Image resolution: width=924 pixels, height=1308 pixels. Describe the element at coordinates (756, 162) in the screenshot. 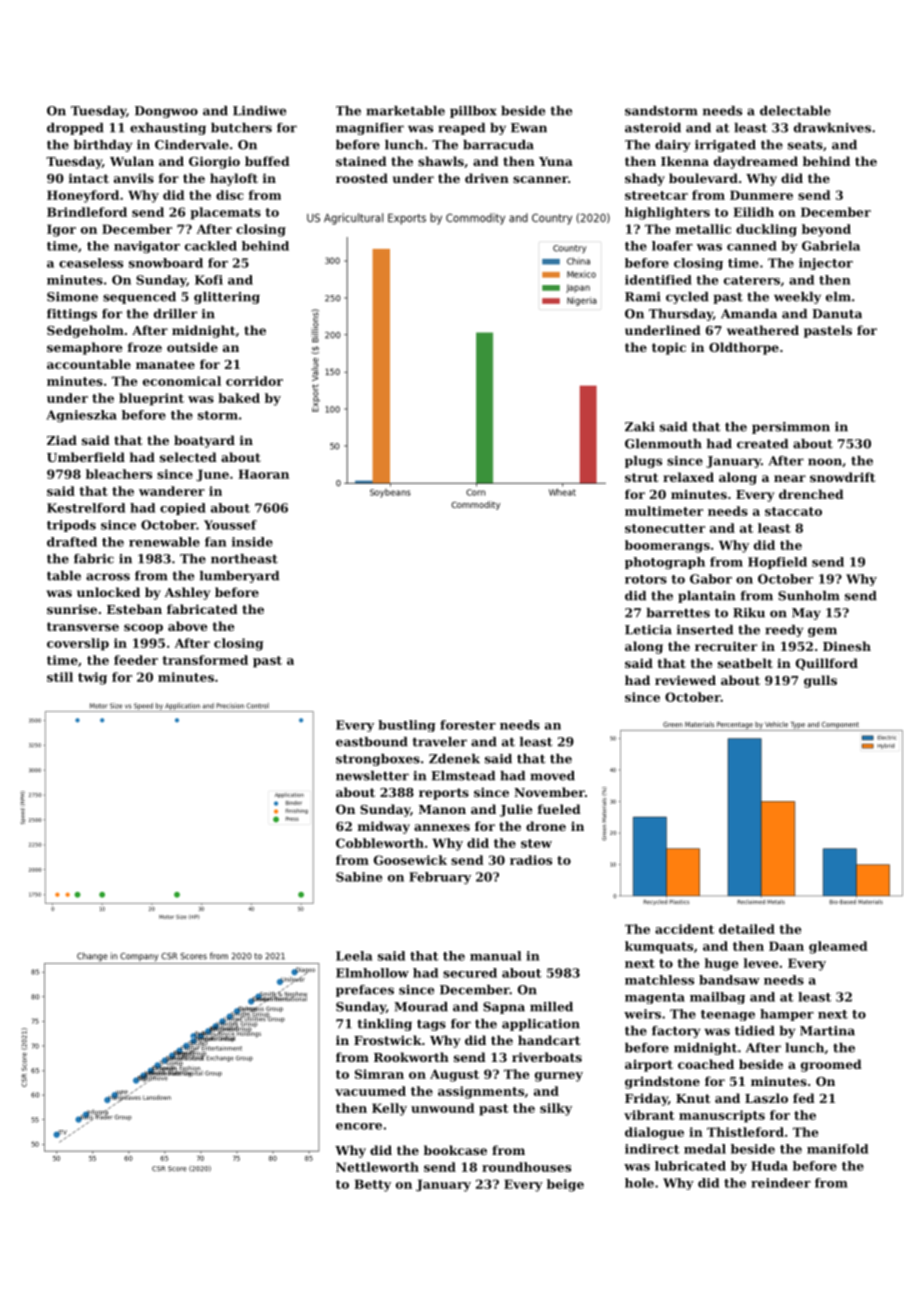

I see `daydreamed` at that location.
